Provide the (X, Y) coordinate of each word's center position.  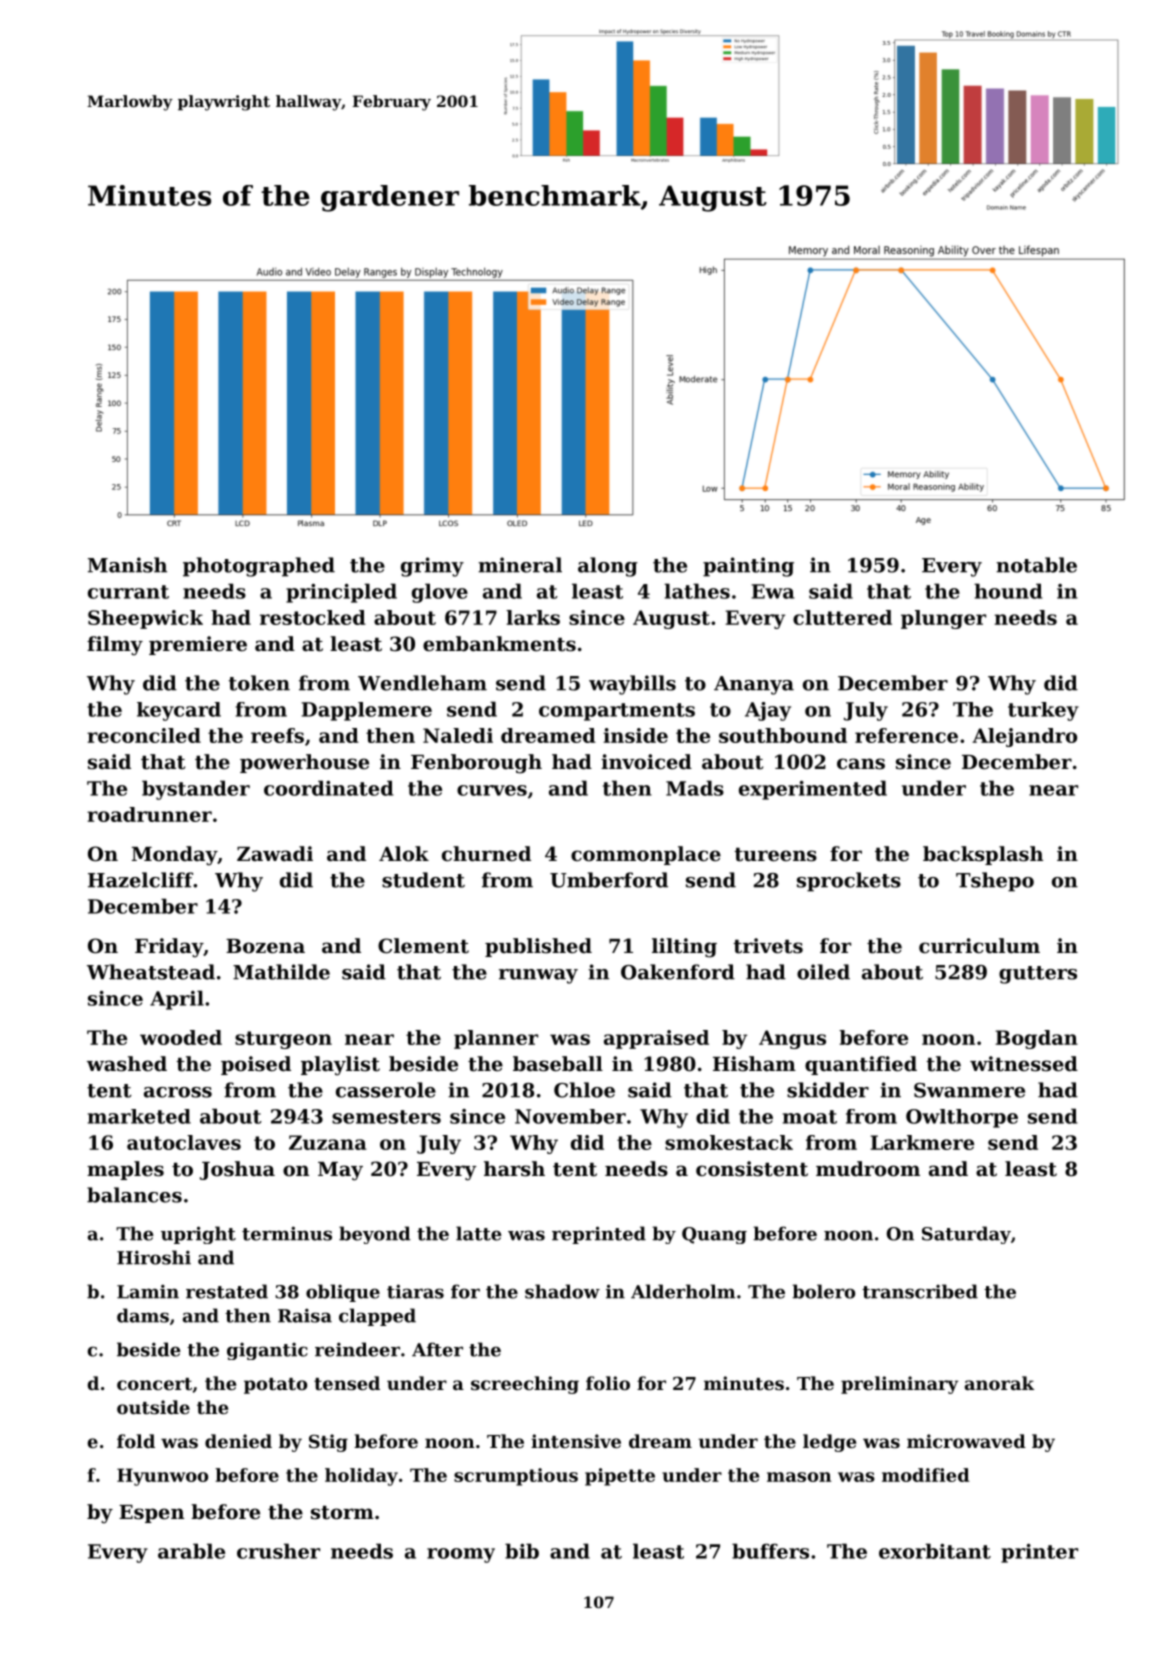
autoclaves (184, 1142)
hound (1008, 591)
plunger (943, 619)
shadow (562, 1291)
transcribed (920, 1291)
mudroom (868, 1169)
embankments (499, 644)
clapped (377, 1317)
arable (191, 1551)
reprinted (599, 1235)
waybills (632, 685)
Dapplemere (367, 711)
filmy (115, 646)
